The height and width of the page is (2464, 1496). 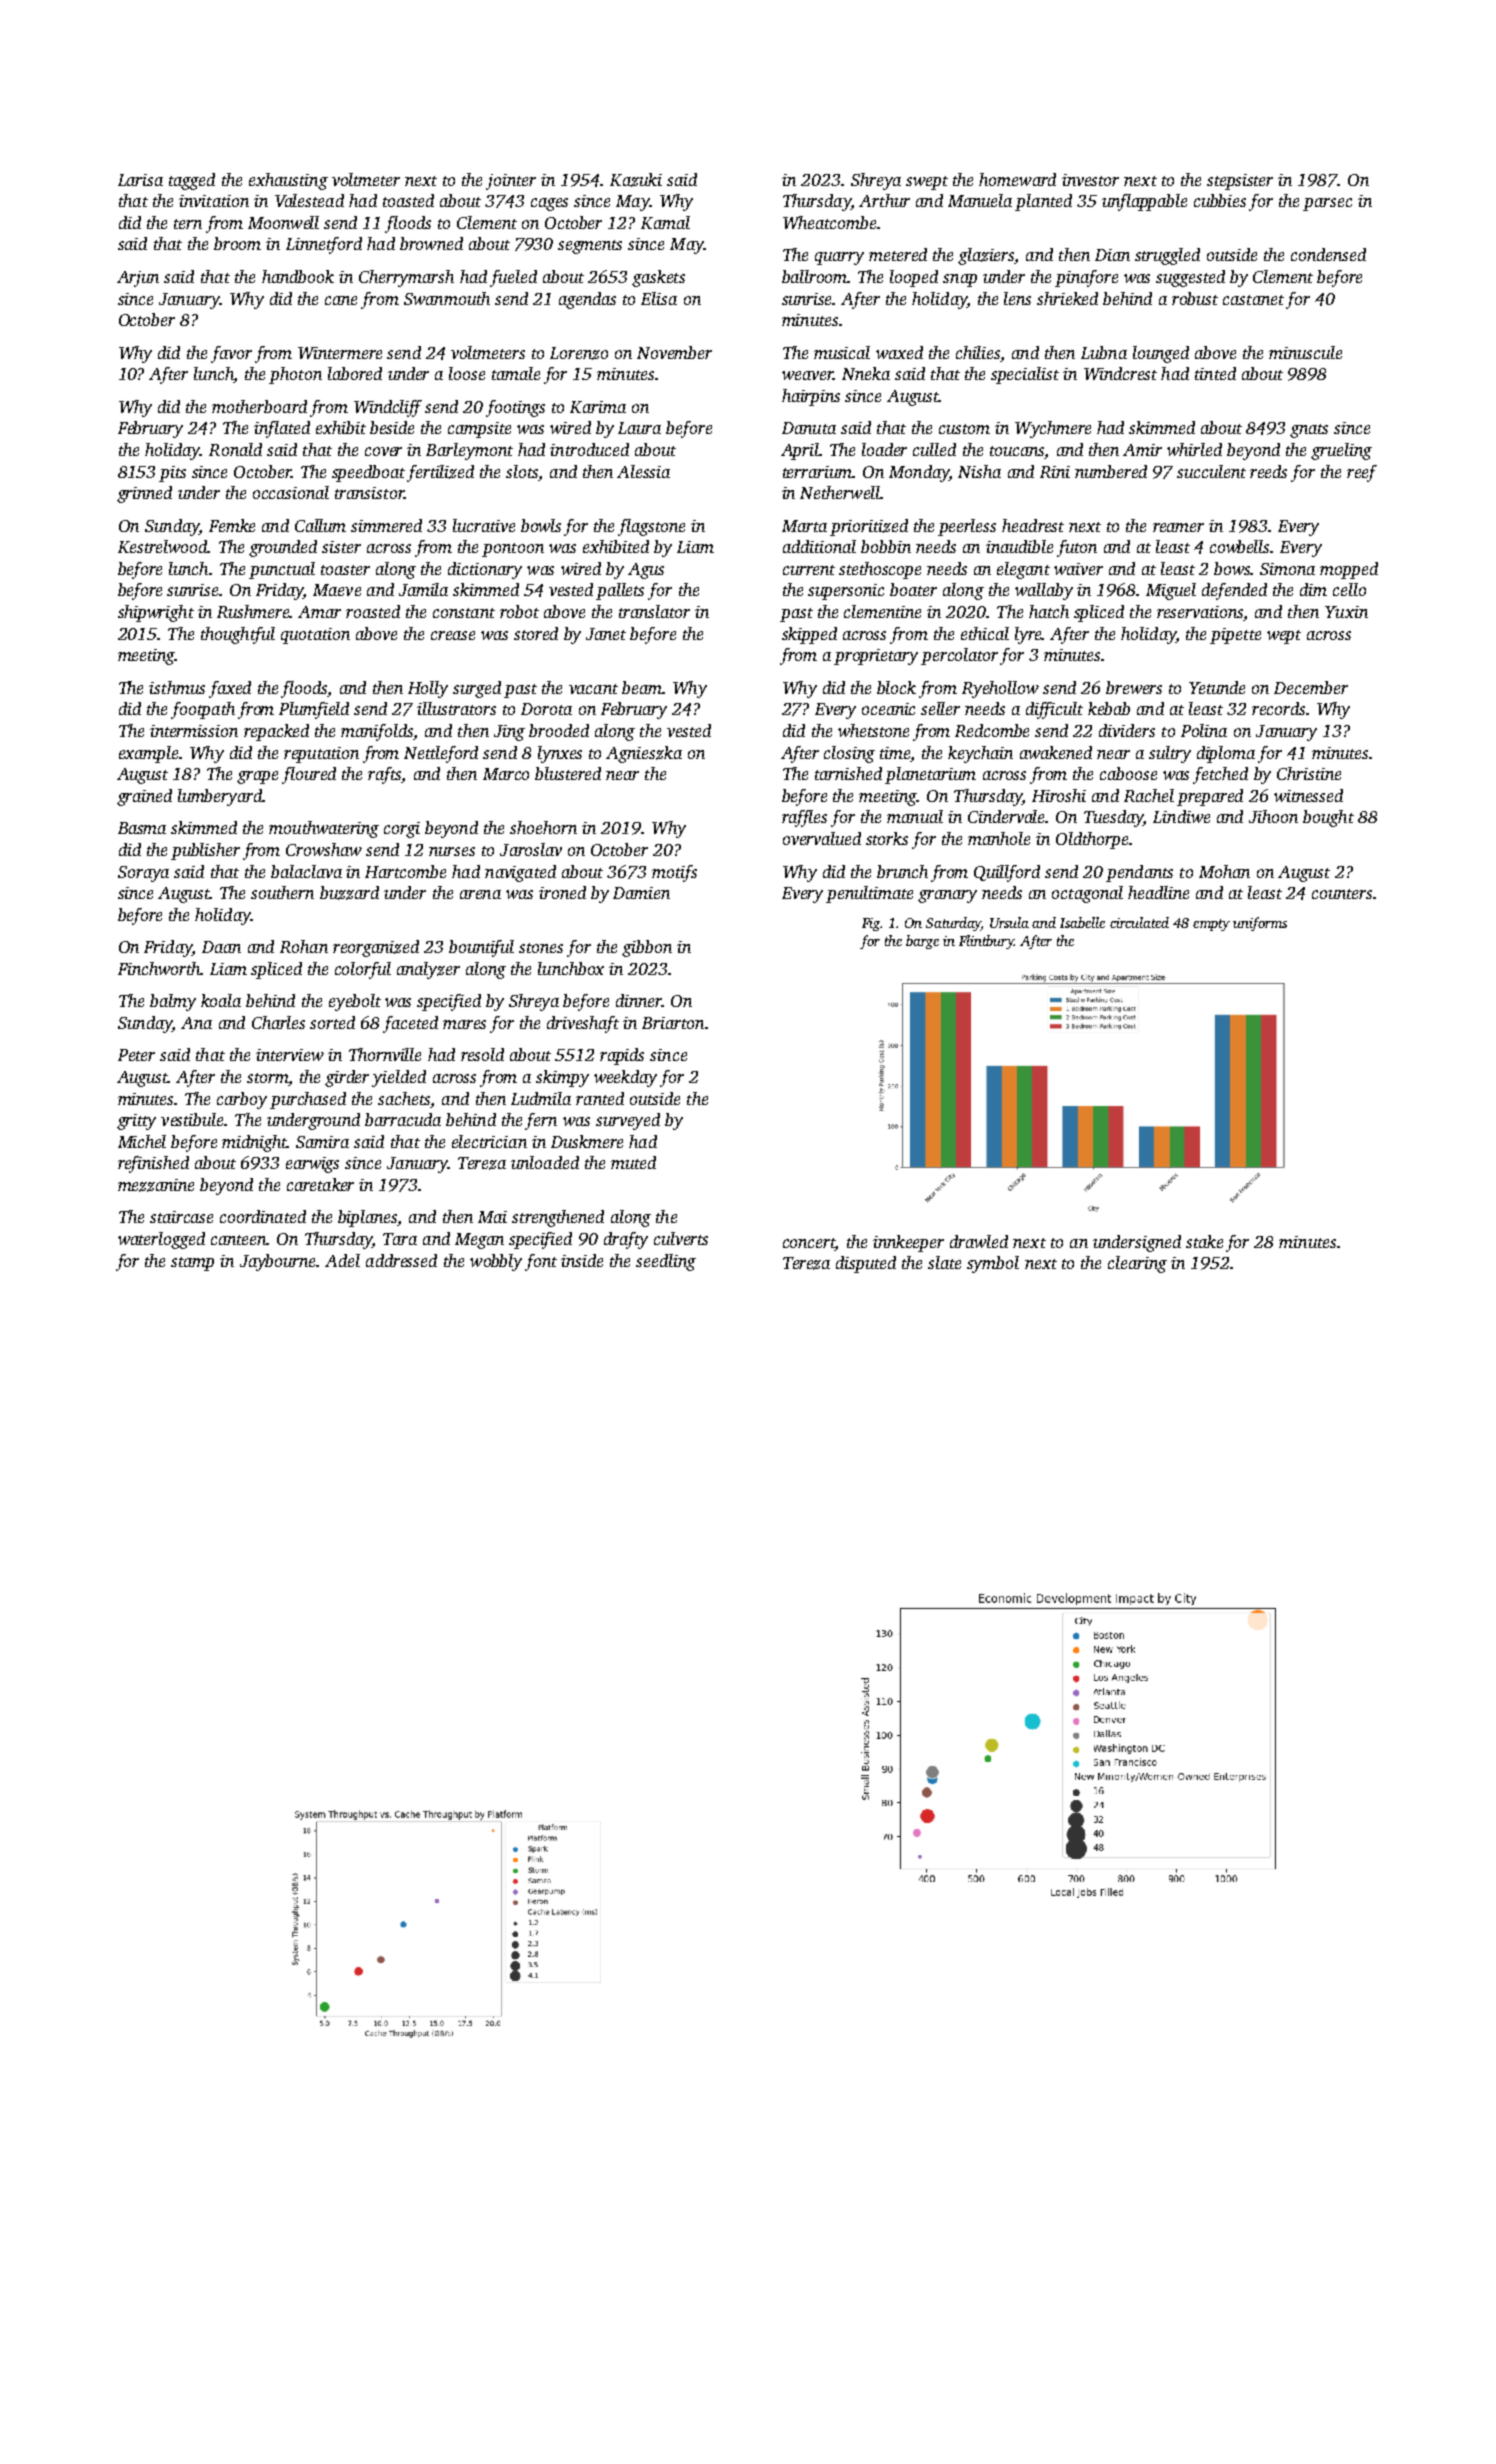 I want to click on reputation, so click(x=321, y=755).
